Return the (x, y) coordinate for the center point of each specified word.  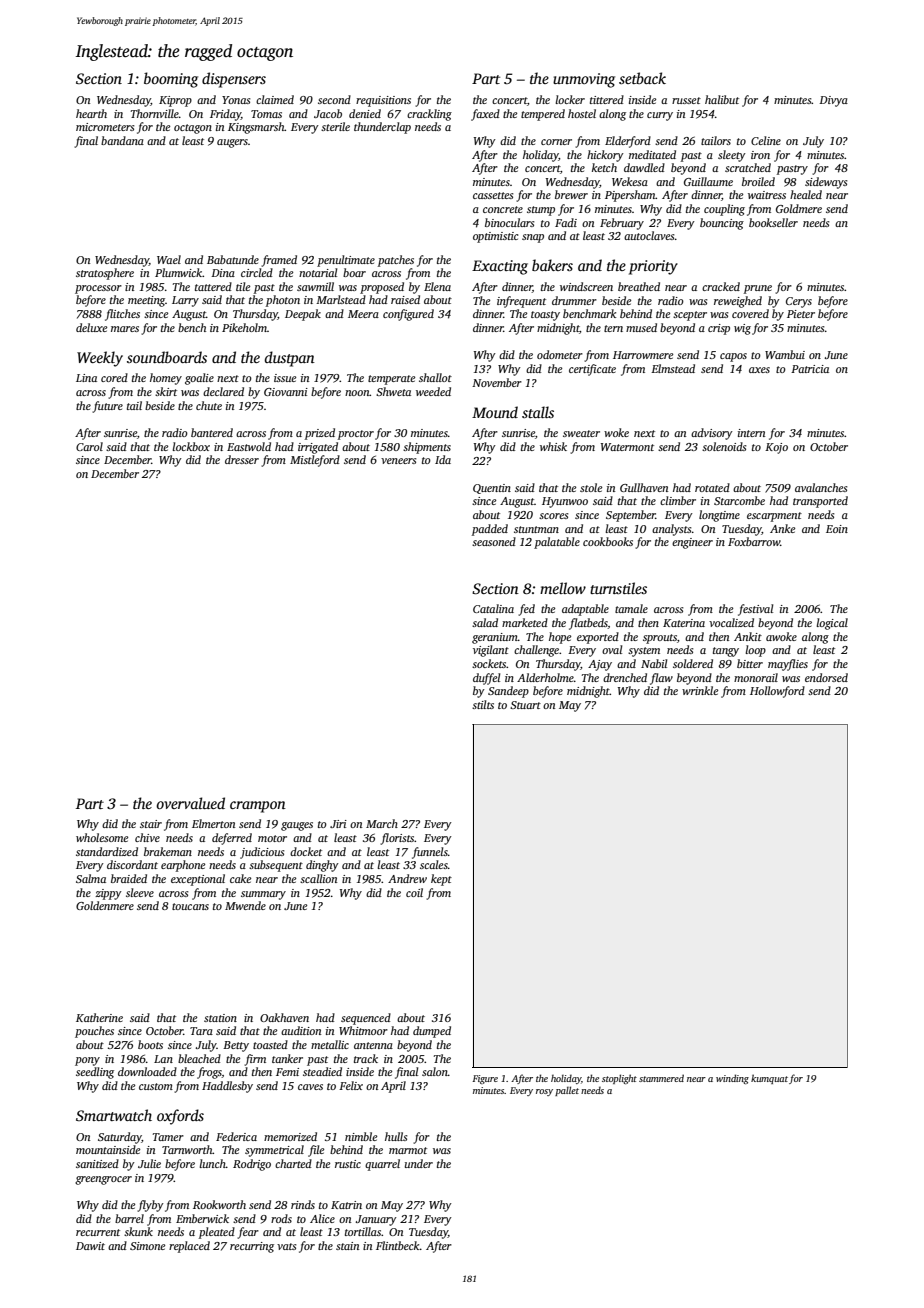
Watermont (627, 447)
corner (556, 142)
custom (156, 1086)
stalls (538, 412)
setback (642, 78)
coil (414, 892)
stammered (661, 1078)
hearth (91, 113)
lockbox (191, 446)
